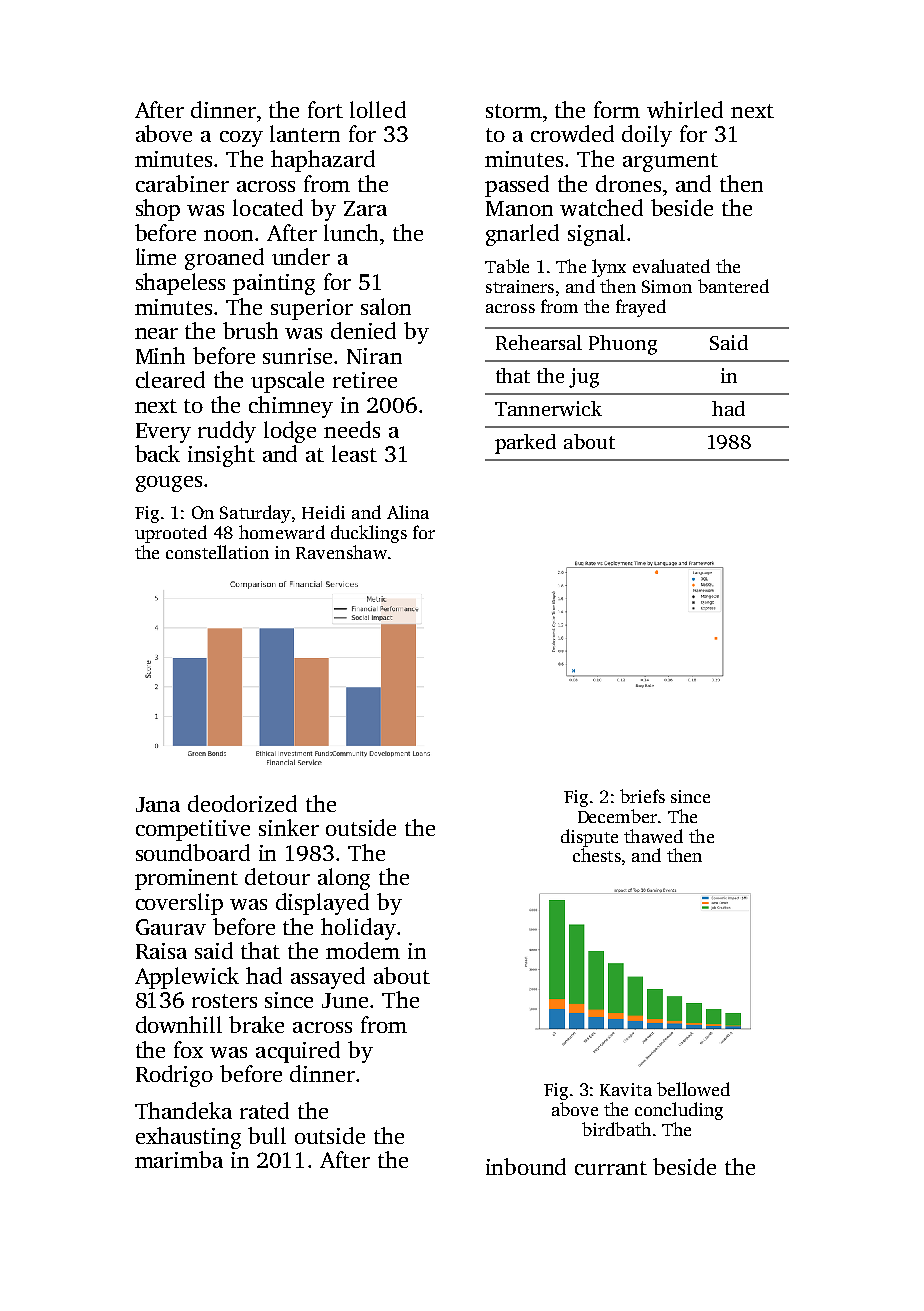 This page has width=924, height=1311. Describe the element at coordinates (408, 512) in the page. I see `Alina` at that location.
